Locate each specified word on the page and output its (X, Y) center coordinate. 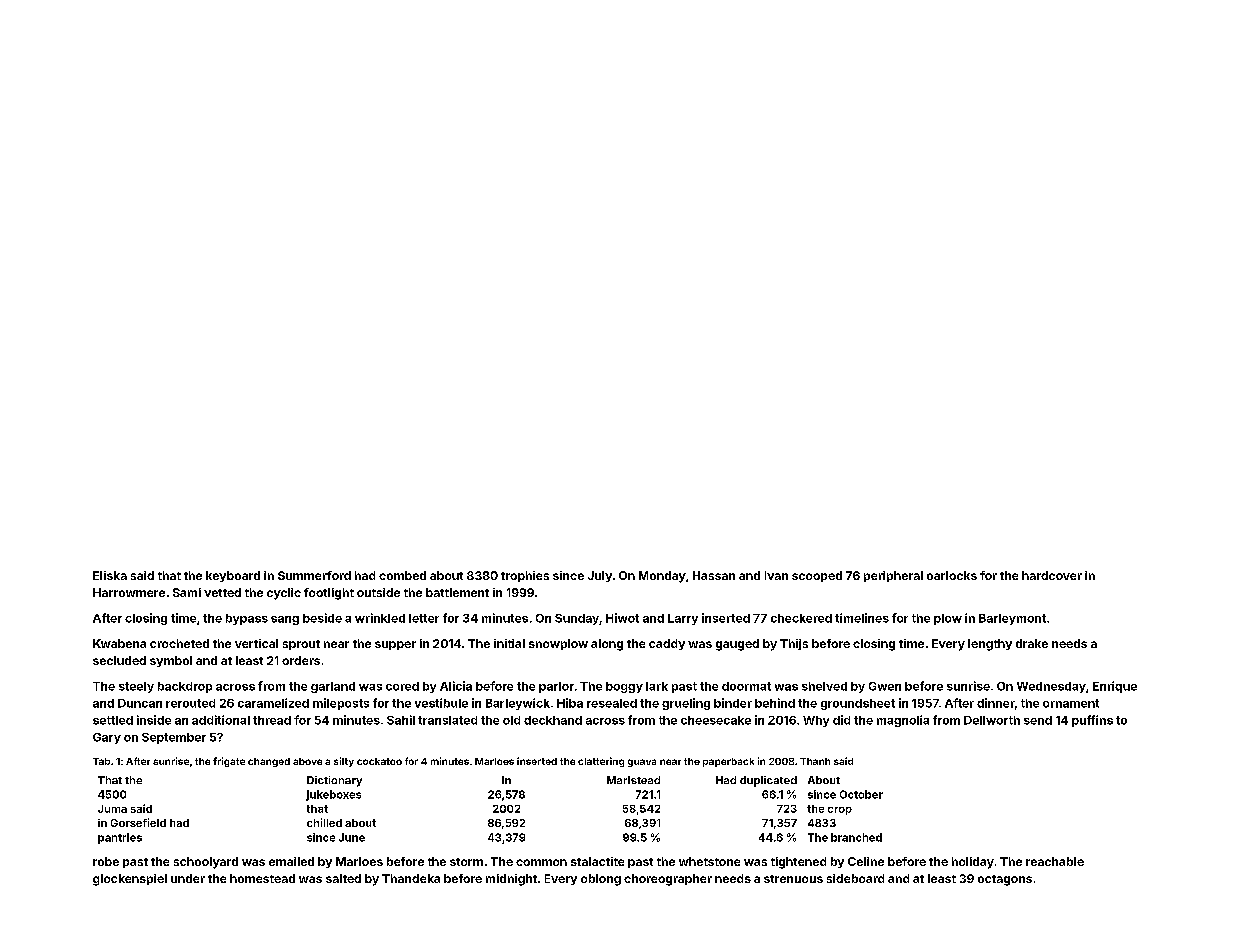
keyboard (233, 576)
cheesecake (716, 720)
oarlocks (952, 575)
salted (343, 878)
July (600, 576)
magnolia (903, 721)
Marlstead (633, 780)
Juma (112, 809)
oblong (601, 880)
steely (136, 687)
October (861, 794)
